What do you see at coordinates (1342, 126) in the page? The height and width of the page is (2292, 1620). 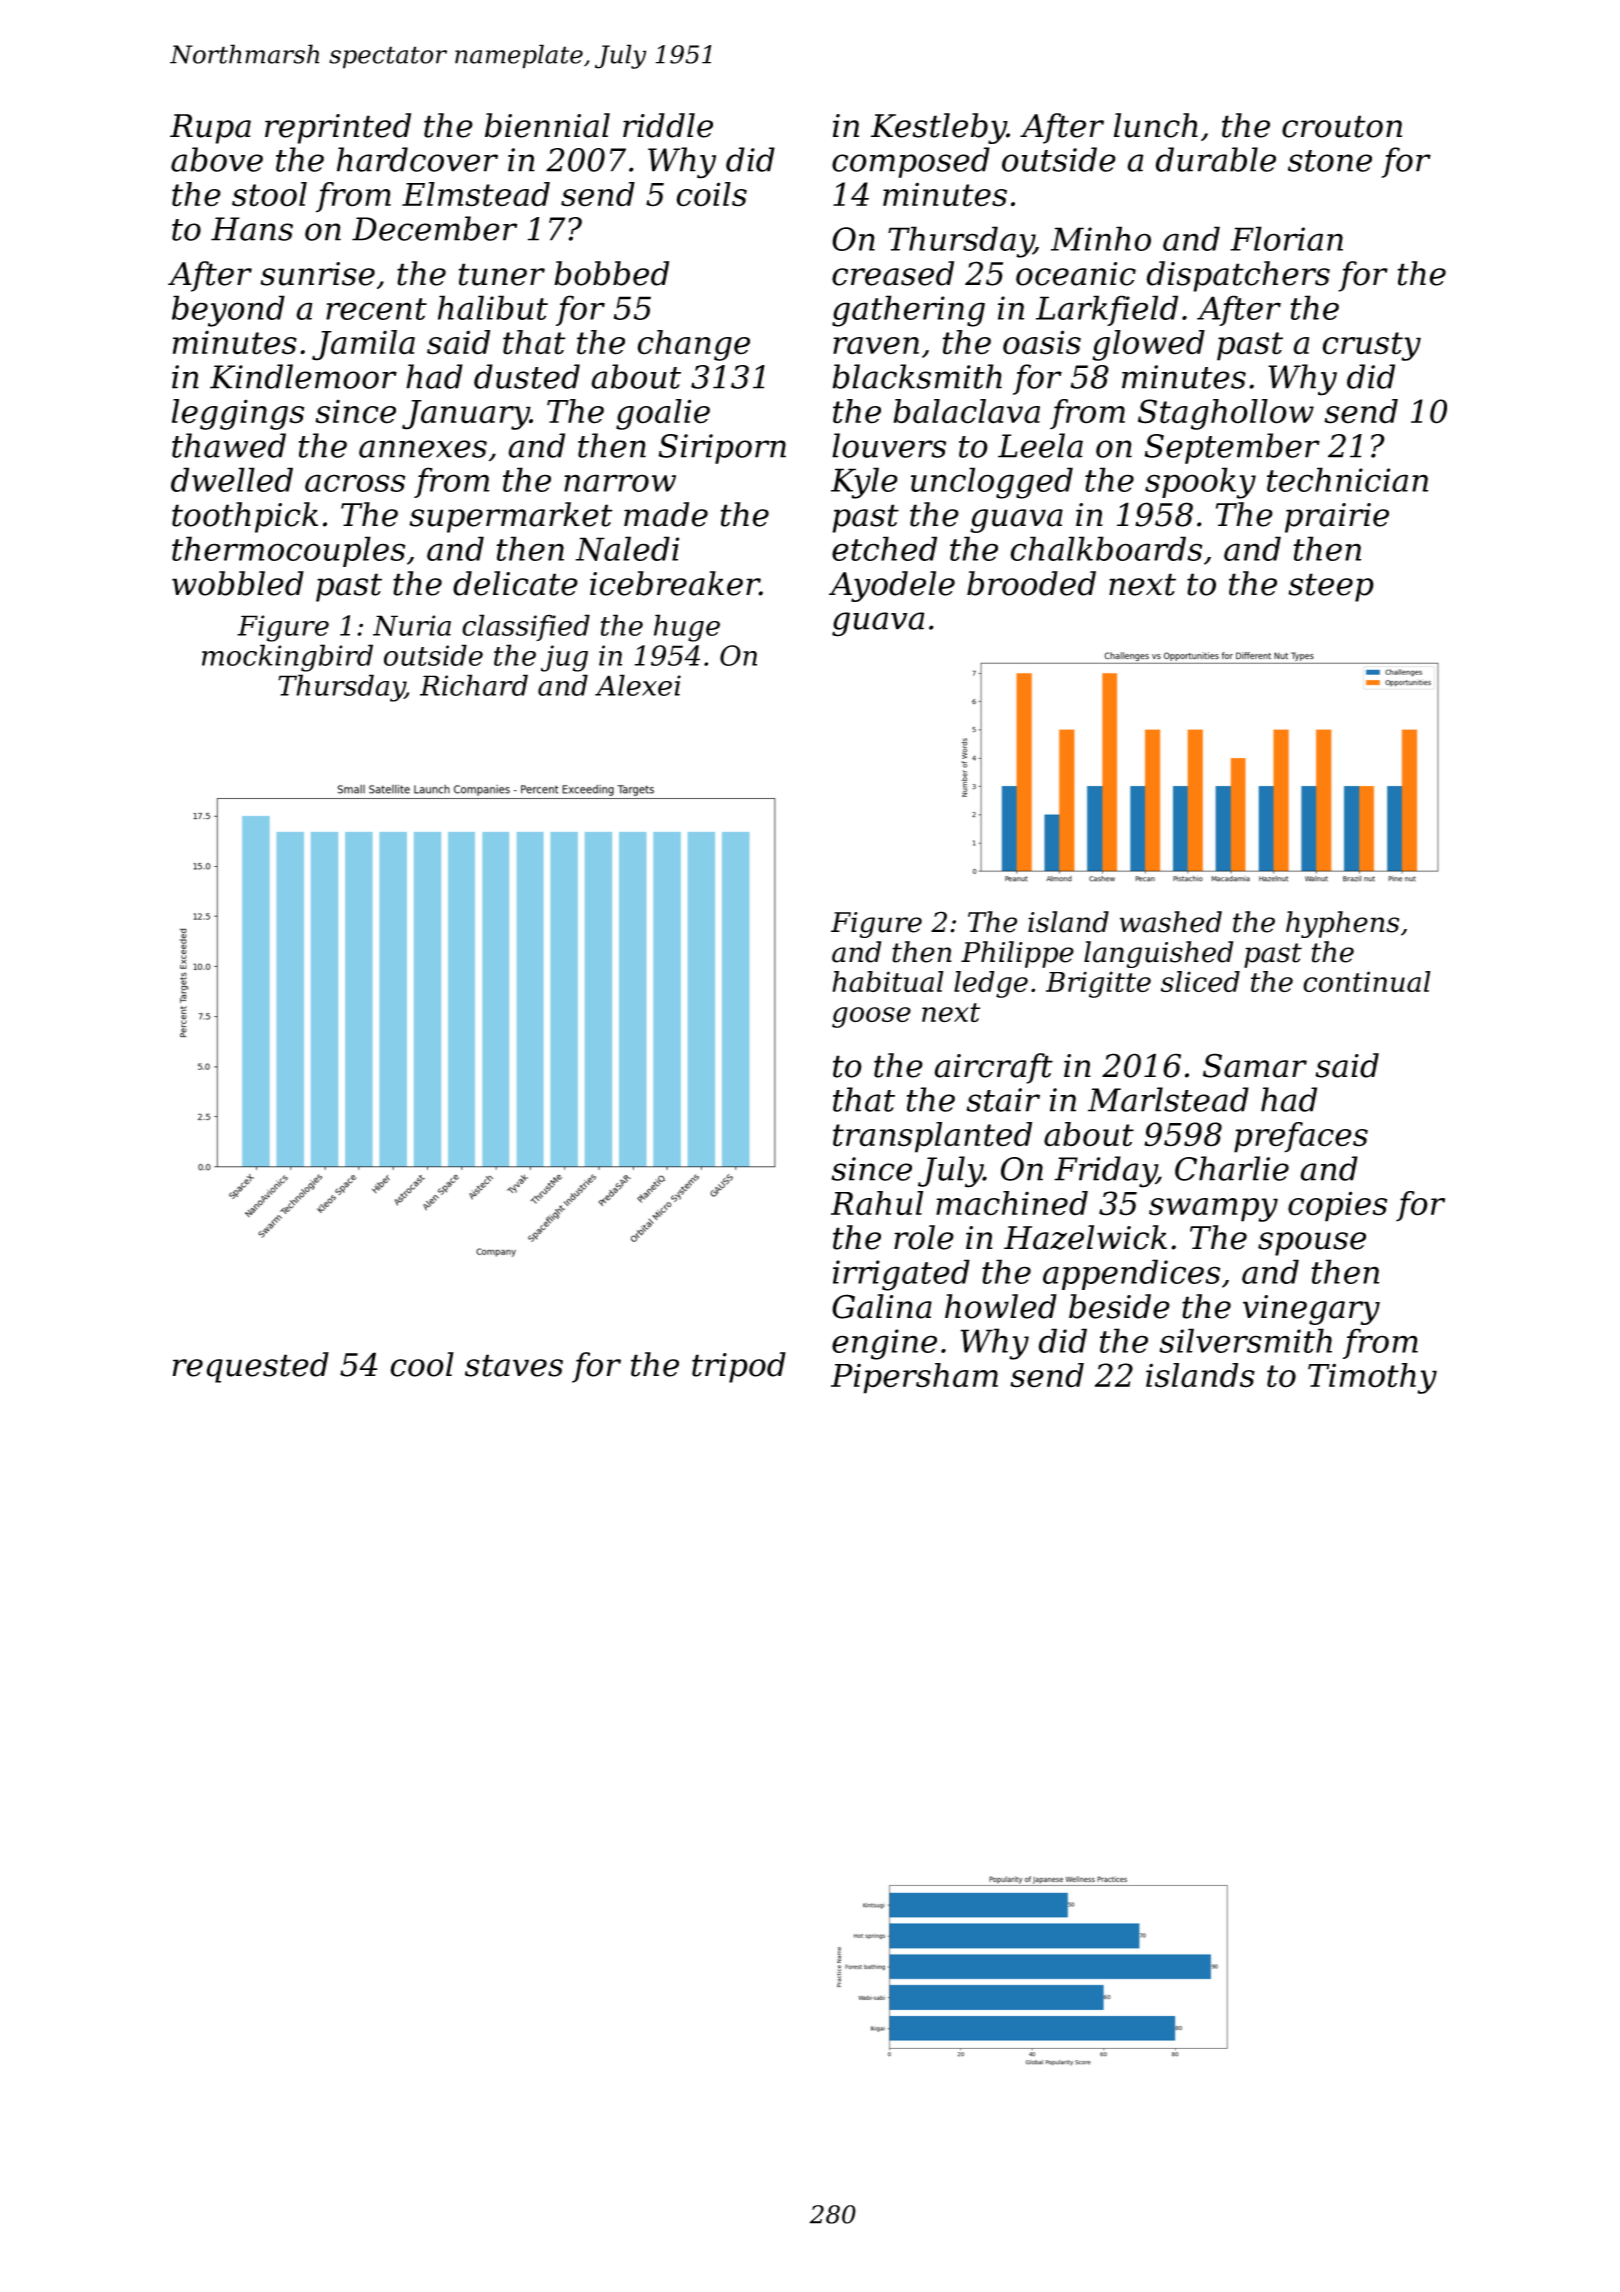 I see `crouton` at bounding box center [1342, 126].
